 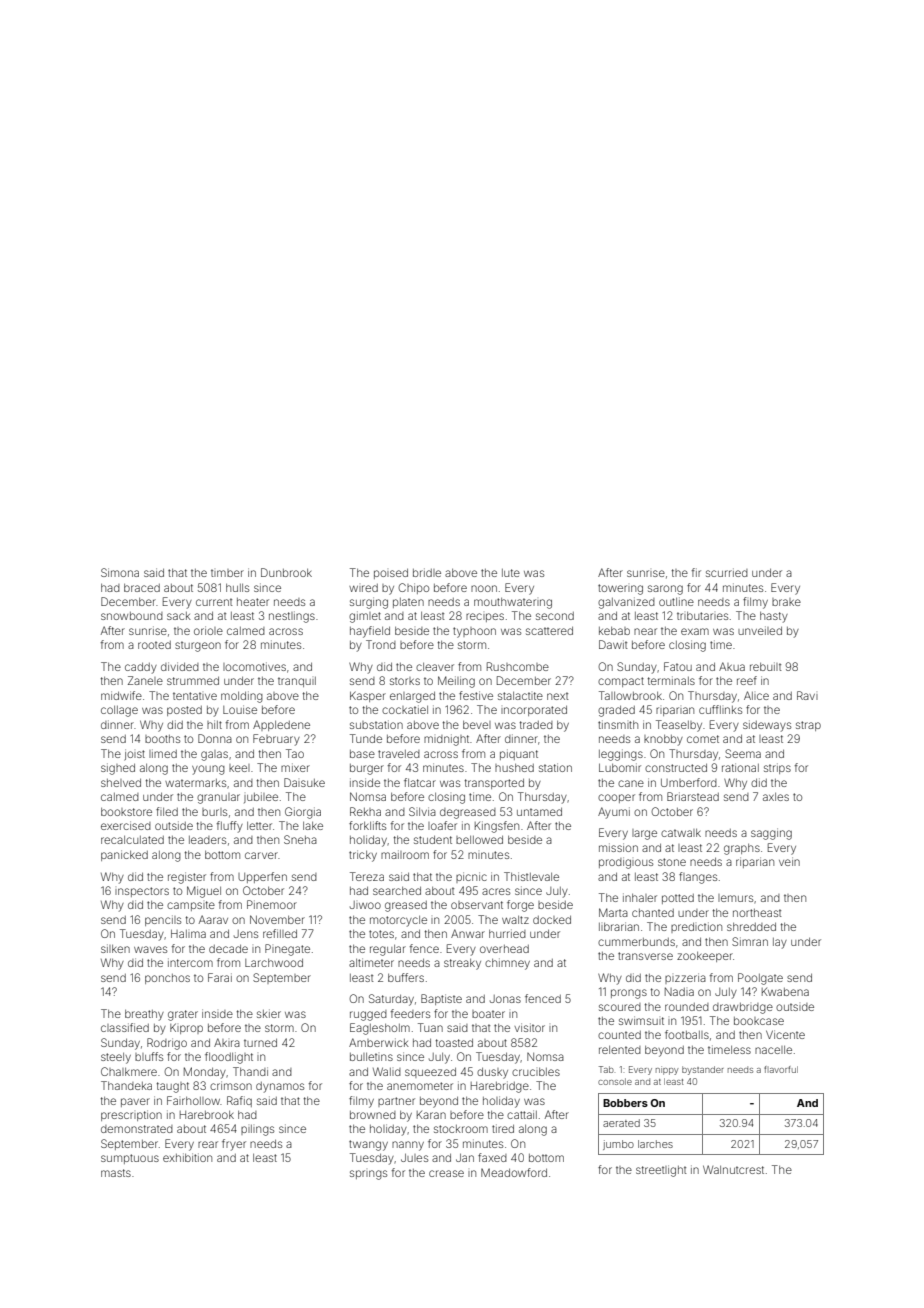 What do you see at coordinates (780, 943) in the screenshot?
I see `lay` at bounding box center [780, 943].
